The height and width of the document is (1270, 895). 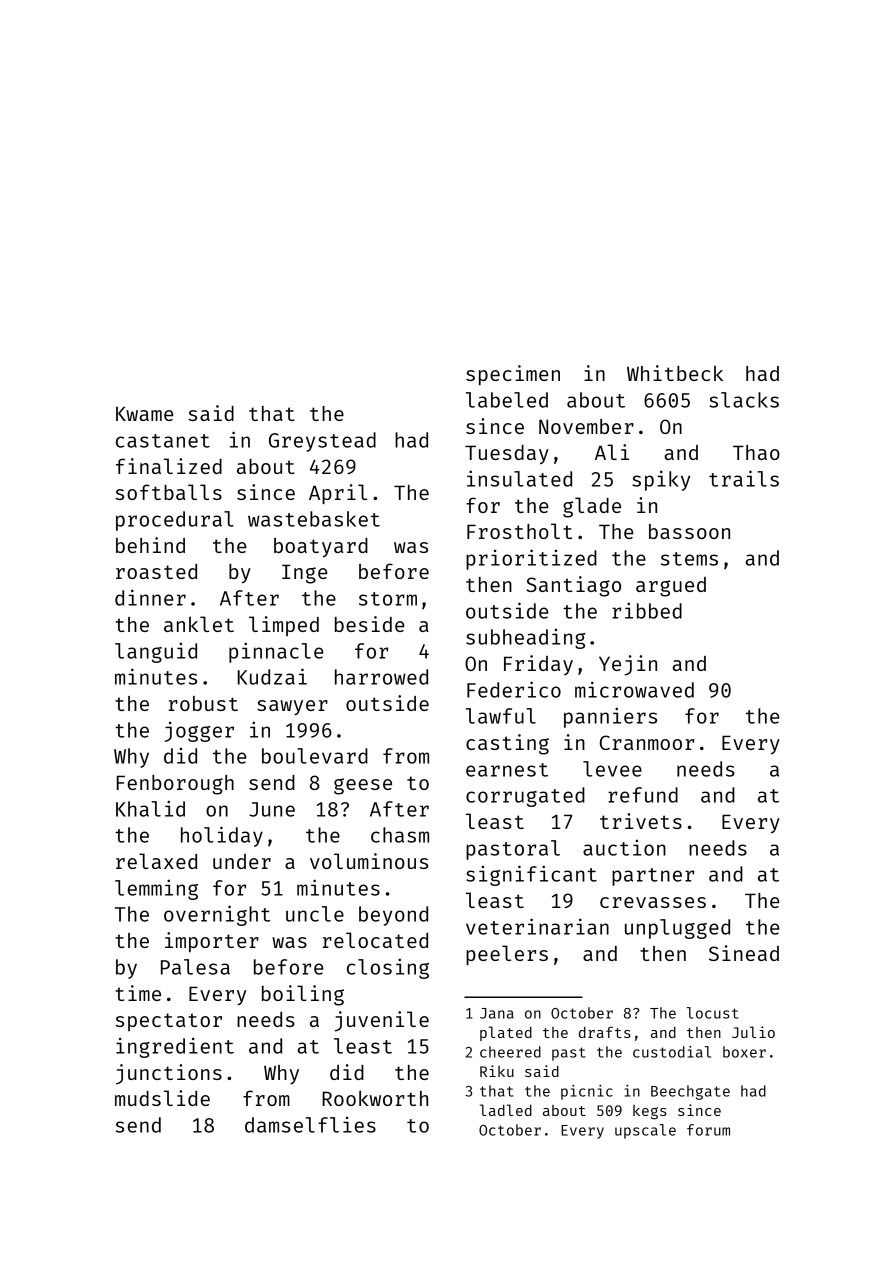 I want to click on Greystead, so click(x=322, y=442).
